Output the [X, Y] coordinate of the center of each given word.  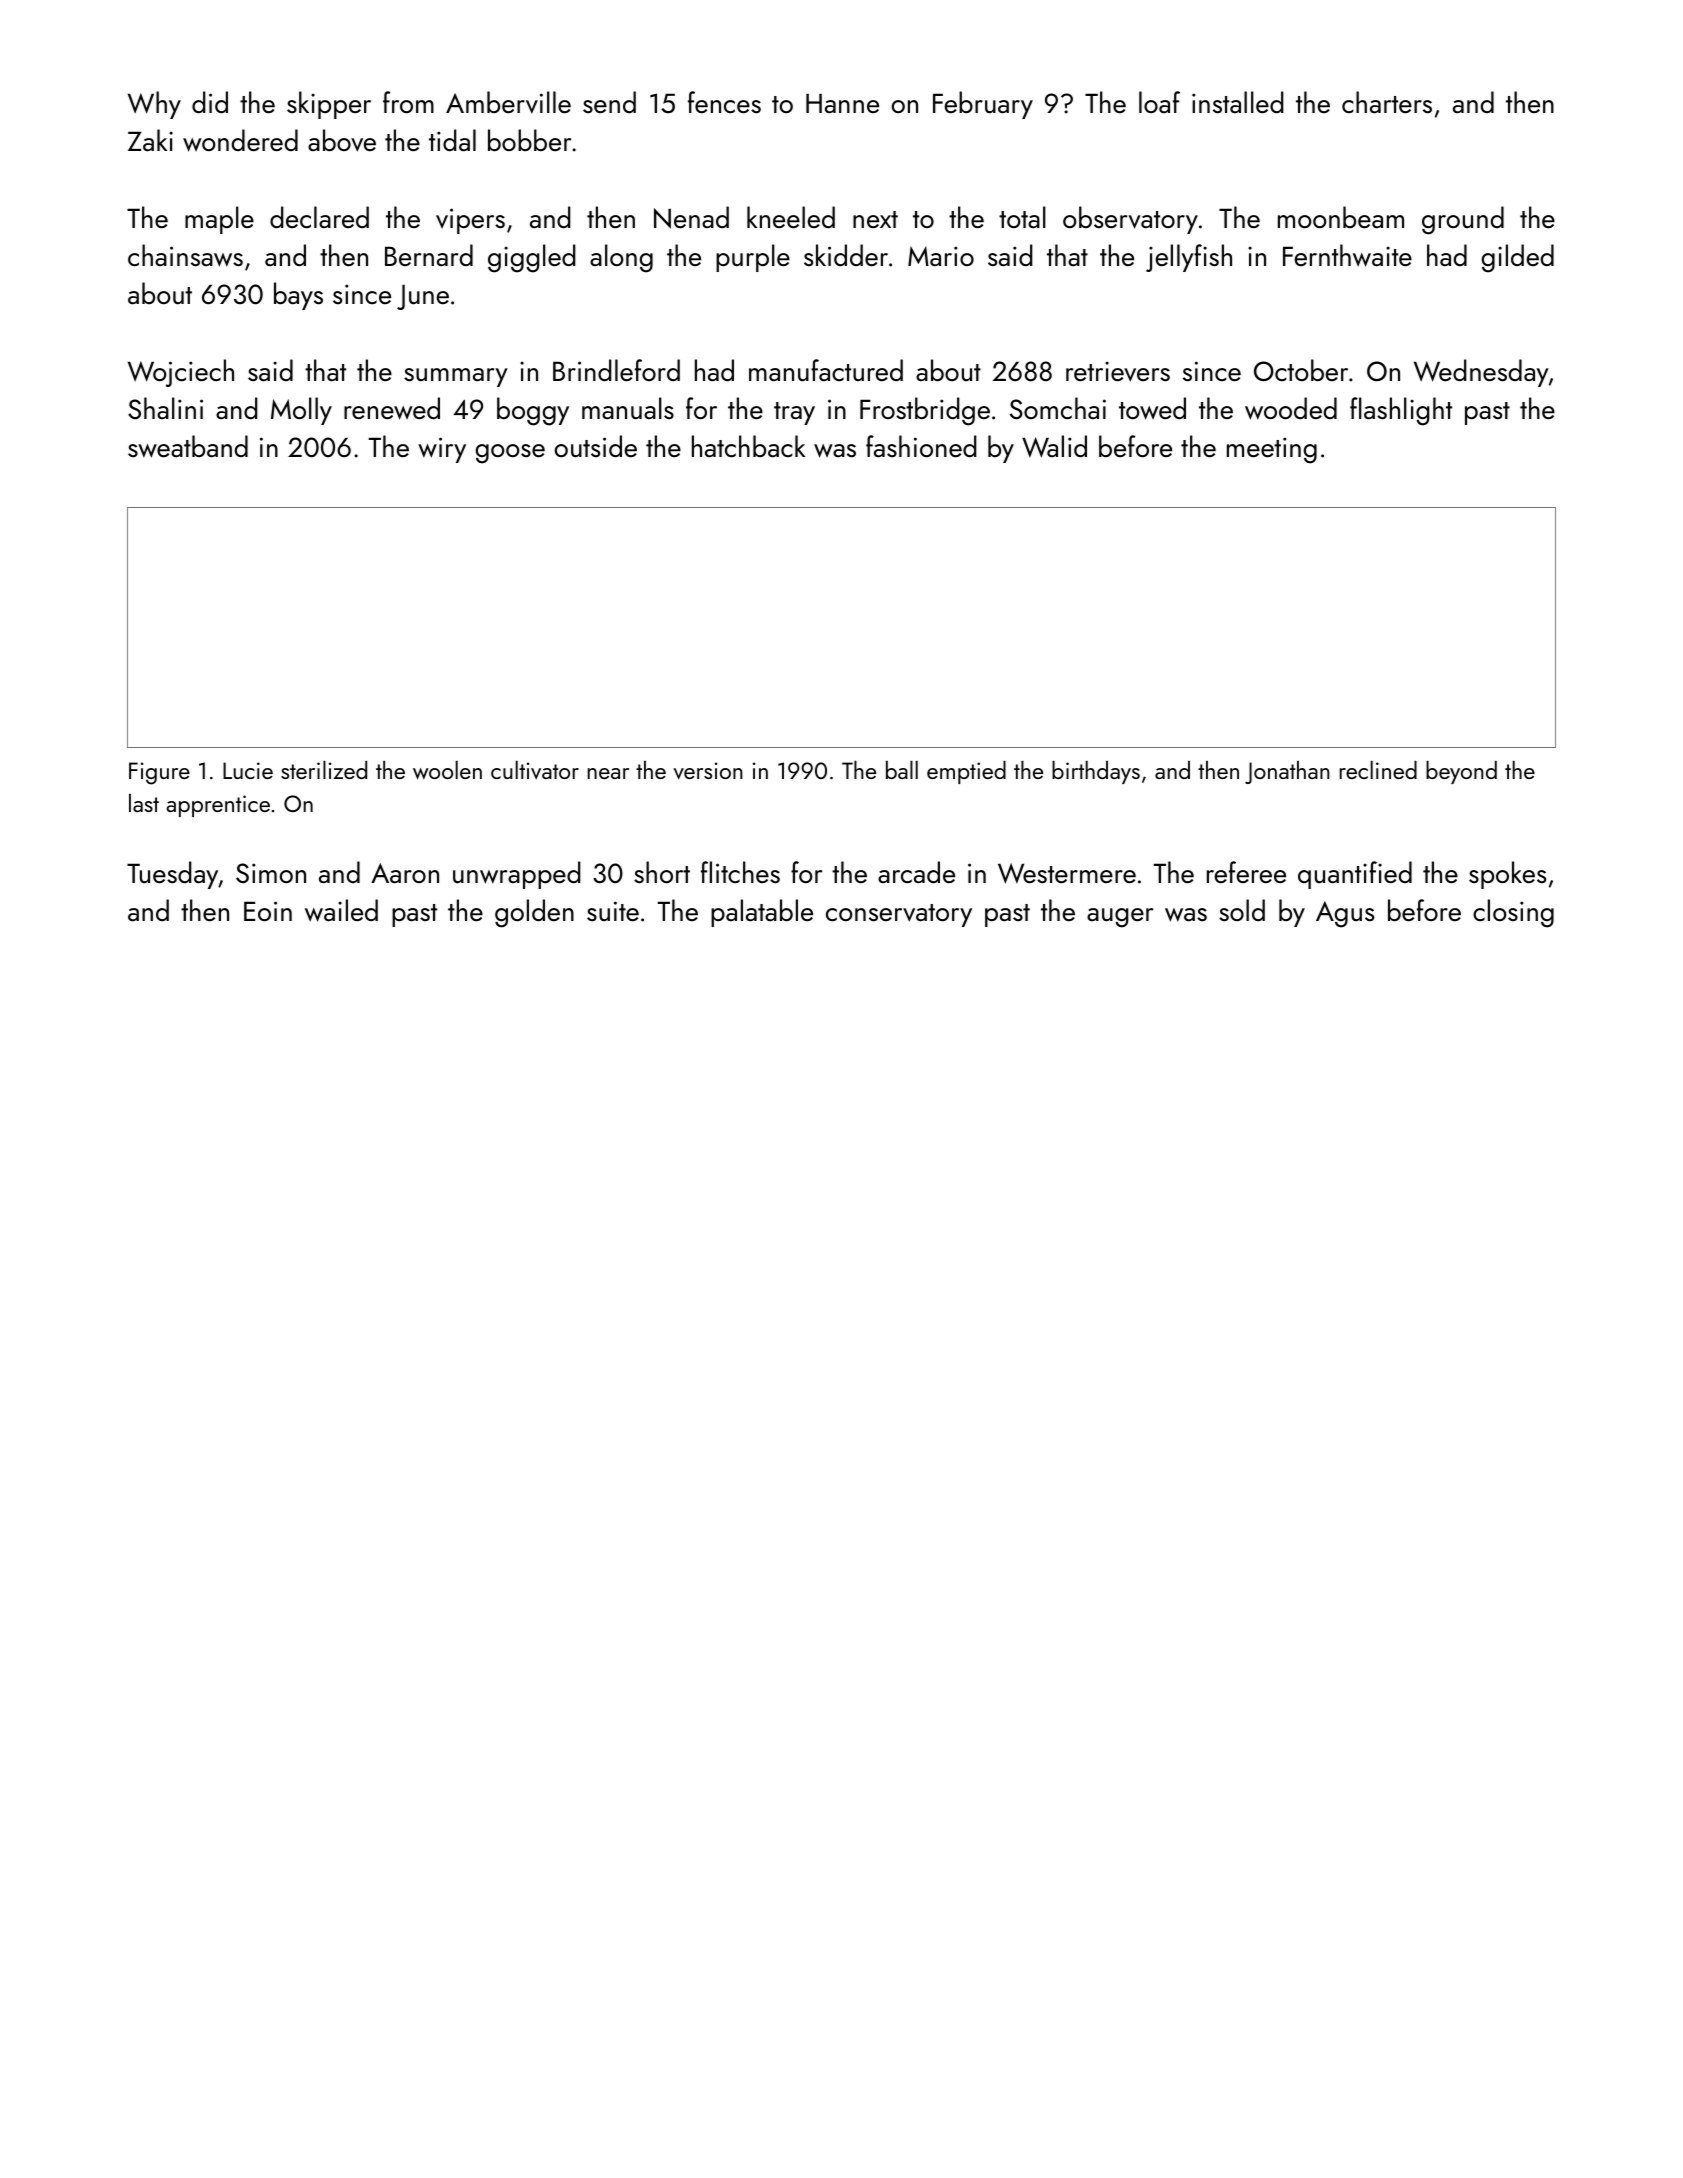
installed [1238, 102]
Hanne [842, 103]
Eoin [268, 911]
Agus [1345, 914]
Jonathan [1287, 772]
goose [510, 454]
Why [154, 105]
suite [613, 911]
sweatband [188, 446]
